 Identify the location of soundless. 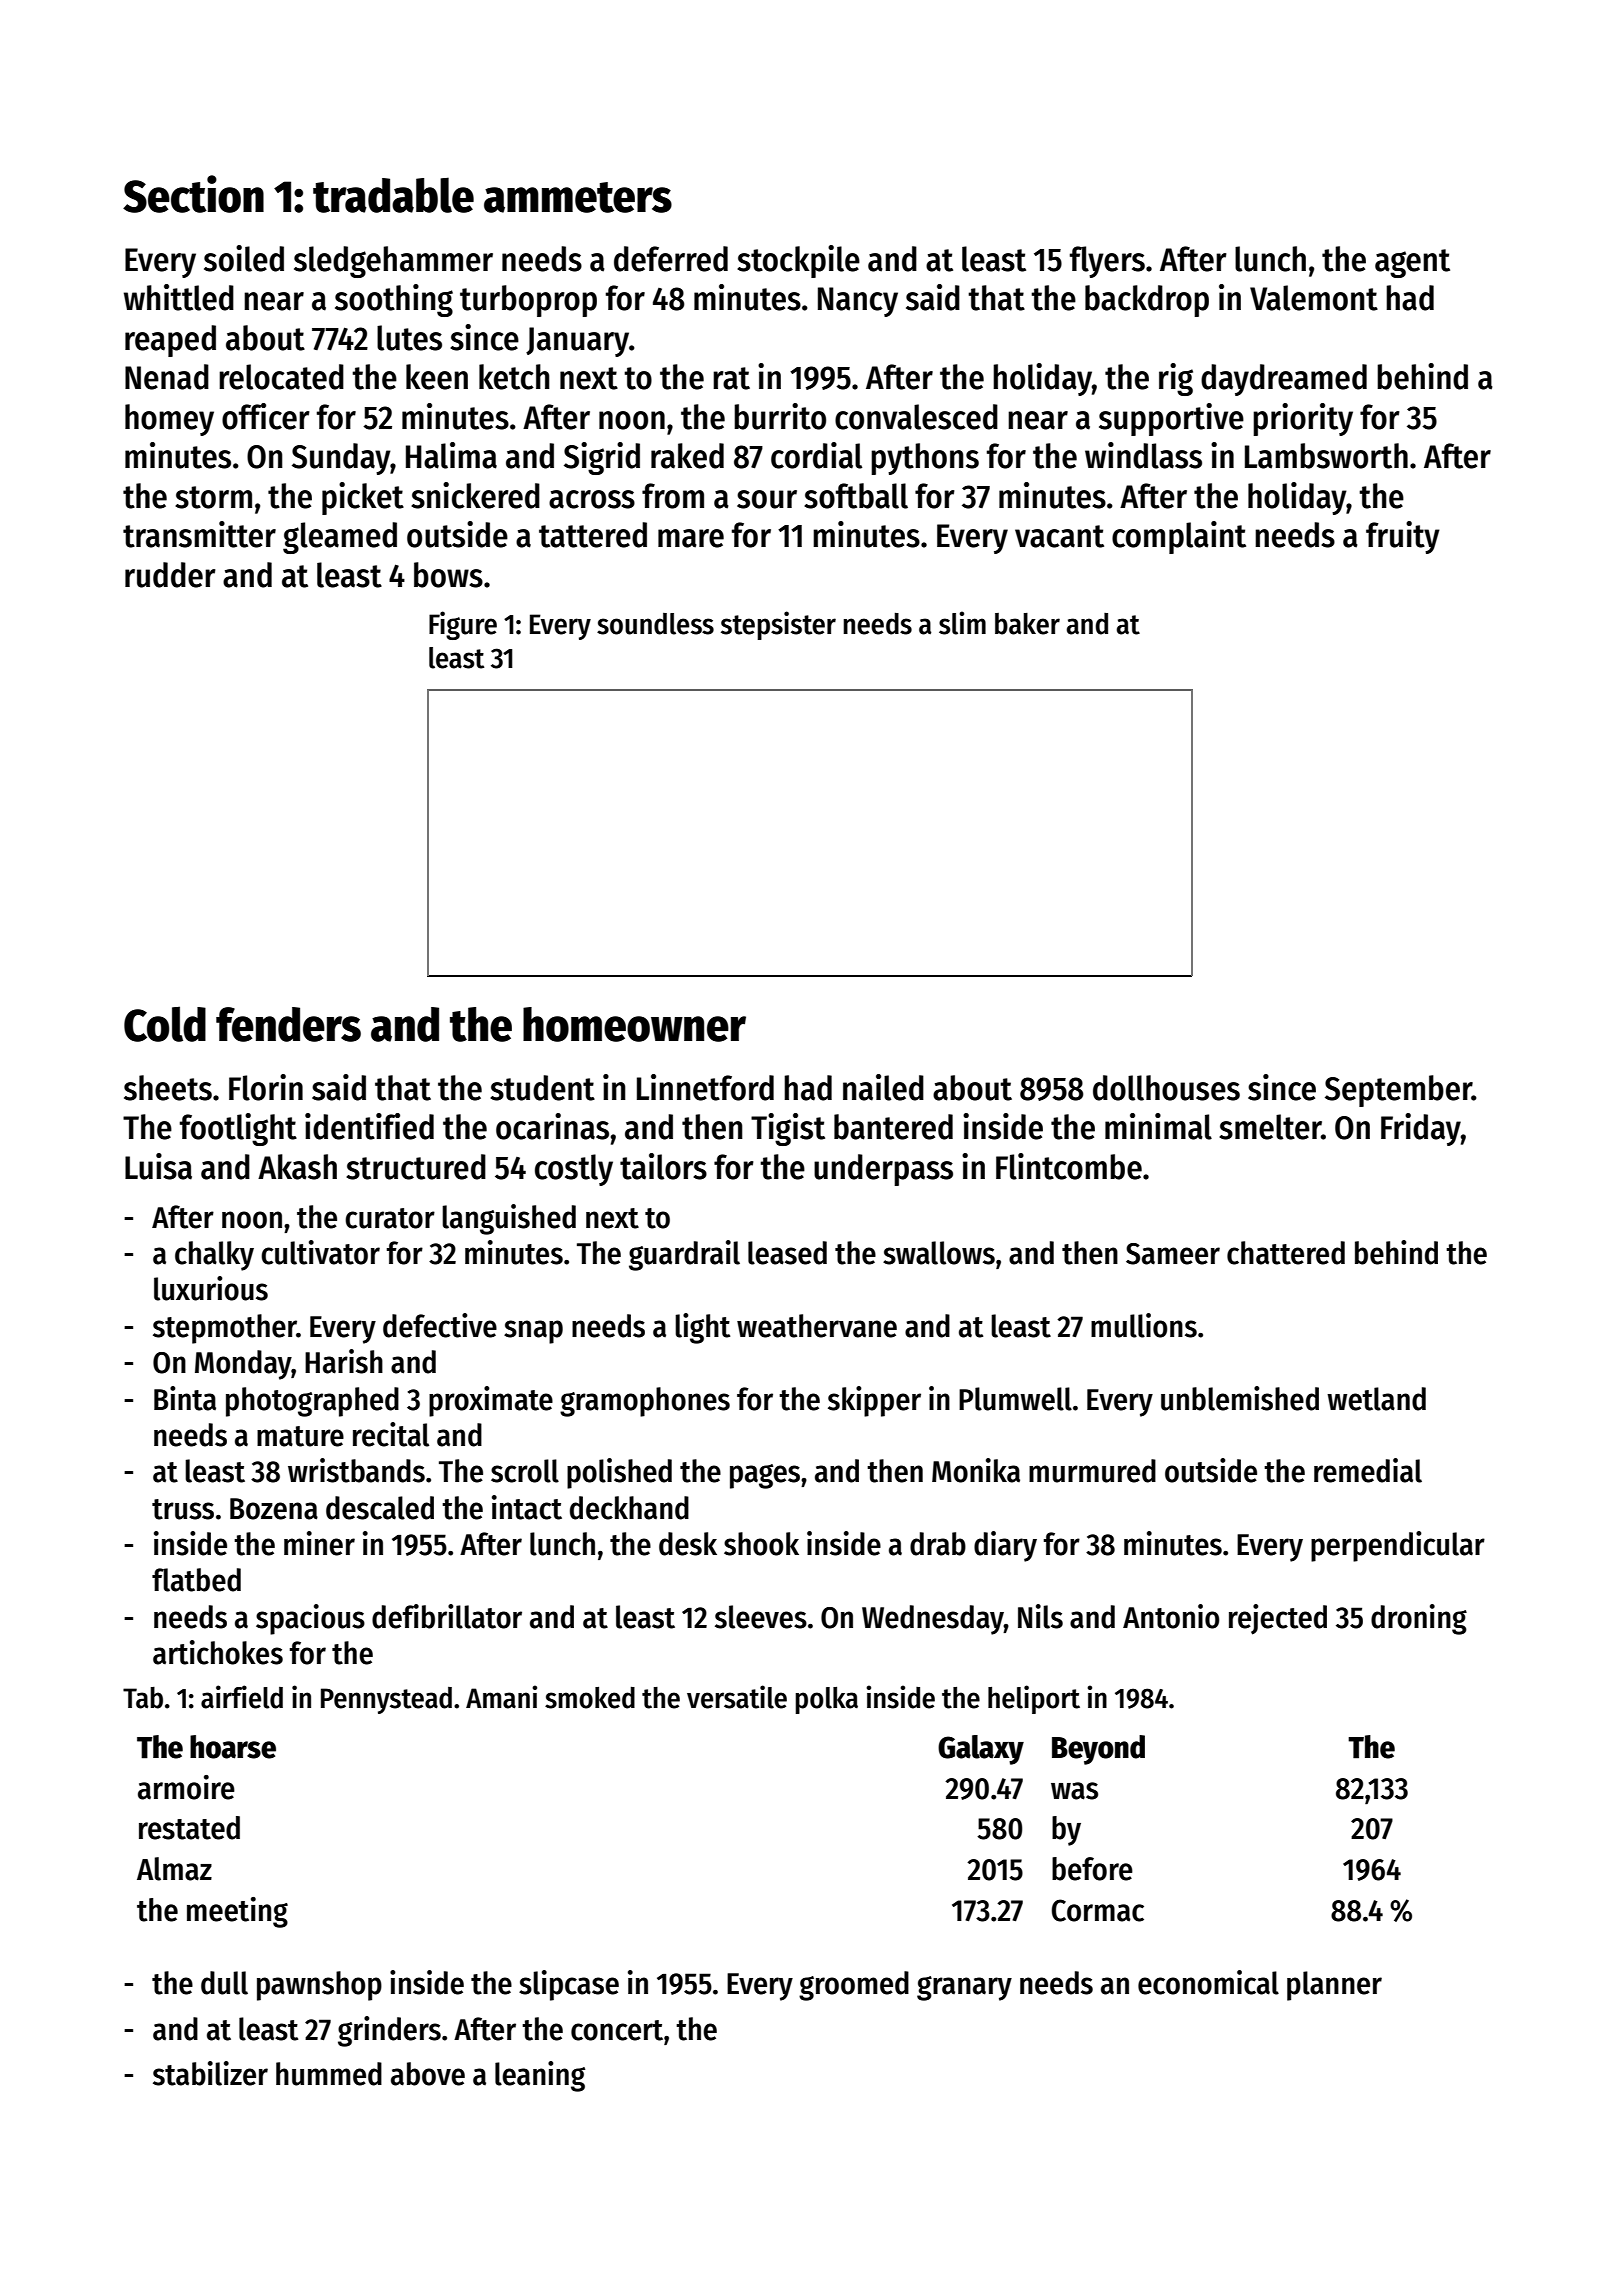
(655, 624).
